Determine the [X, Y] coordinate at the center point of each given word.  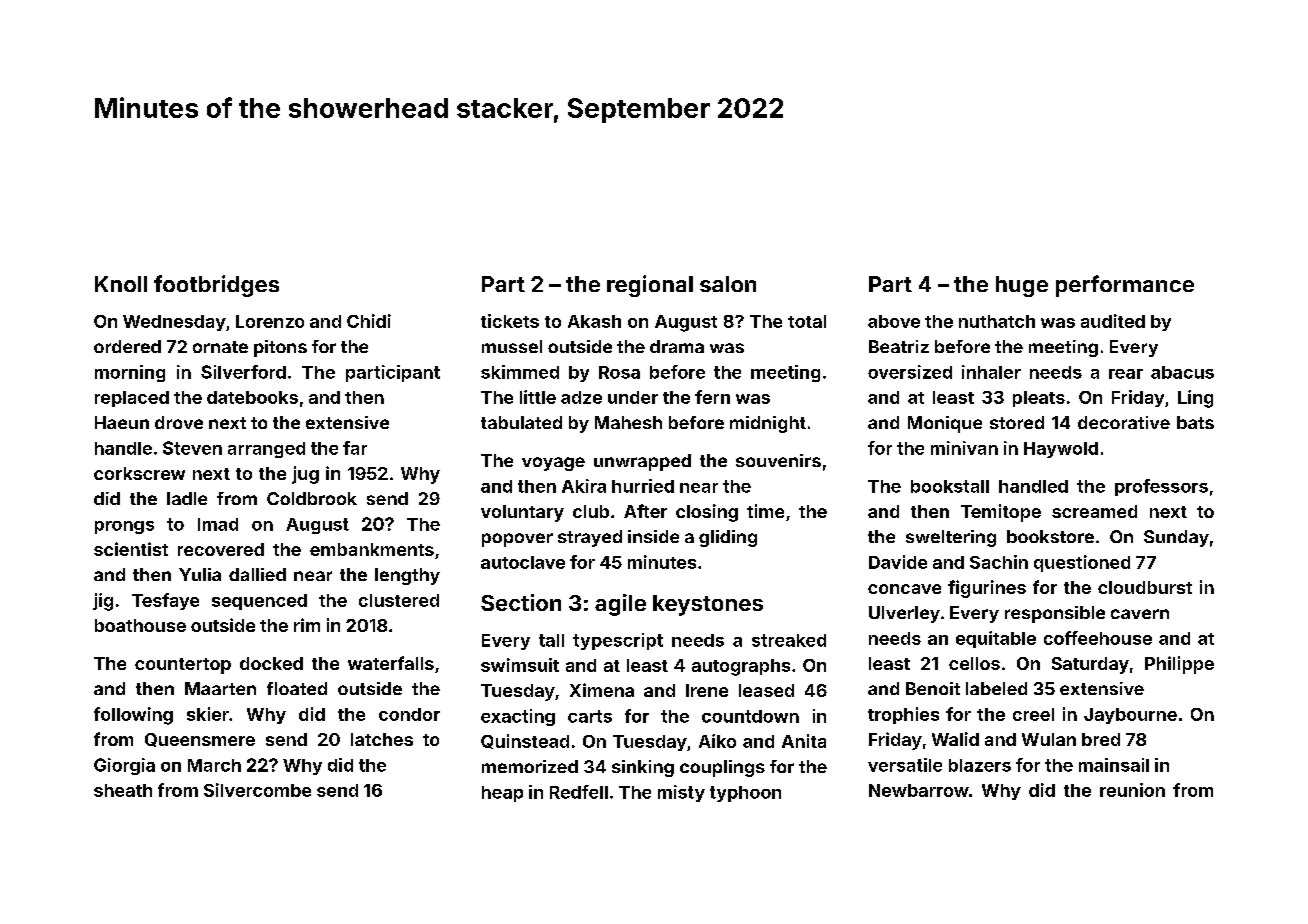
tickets [510, 321]
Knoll [121, 284]
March [214, 765]
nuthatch [997, 321]
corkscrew [139, 473]
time [765, 511]
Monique [945, 424]
